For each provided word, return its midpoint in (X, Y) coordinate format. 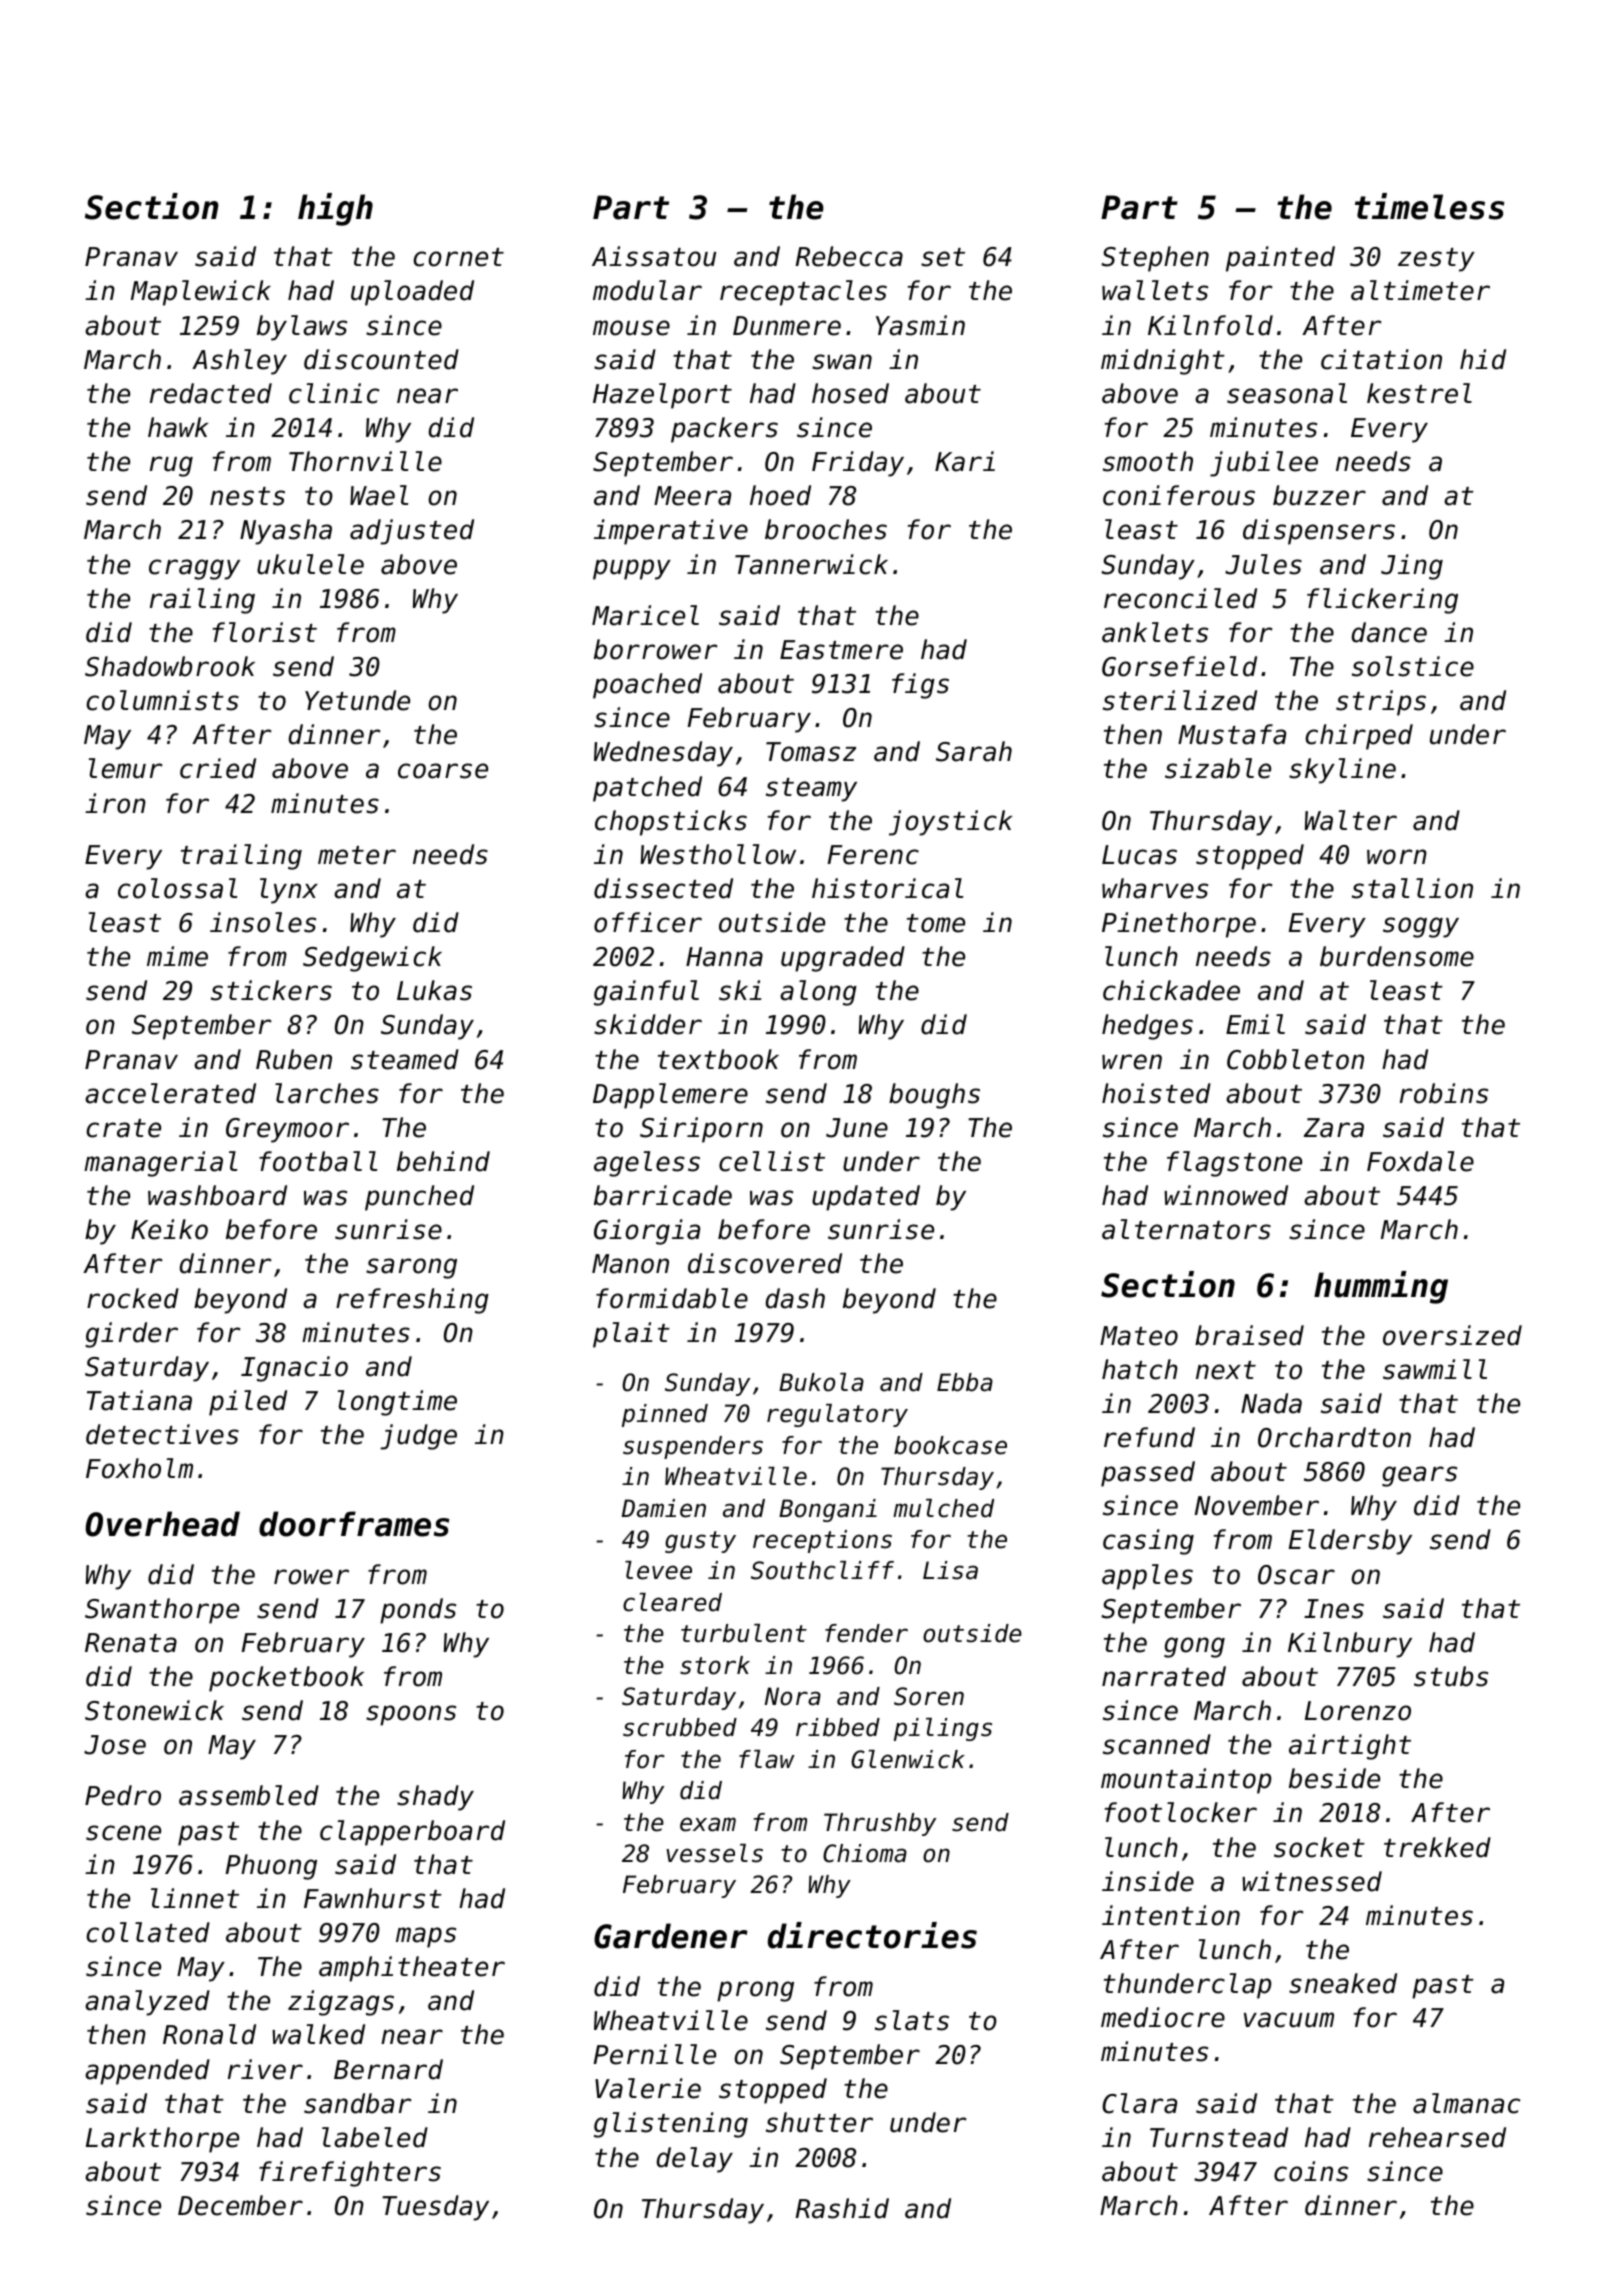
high (335, 209)
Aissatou (654, 256)
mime (177, 956)
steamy (811, 790)
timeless (1430, 206)
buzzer (1319, 495)
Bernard (388, 2069)
